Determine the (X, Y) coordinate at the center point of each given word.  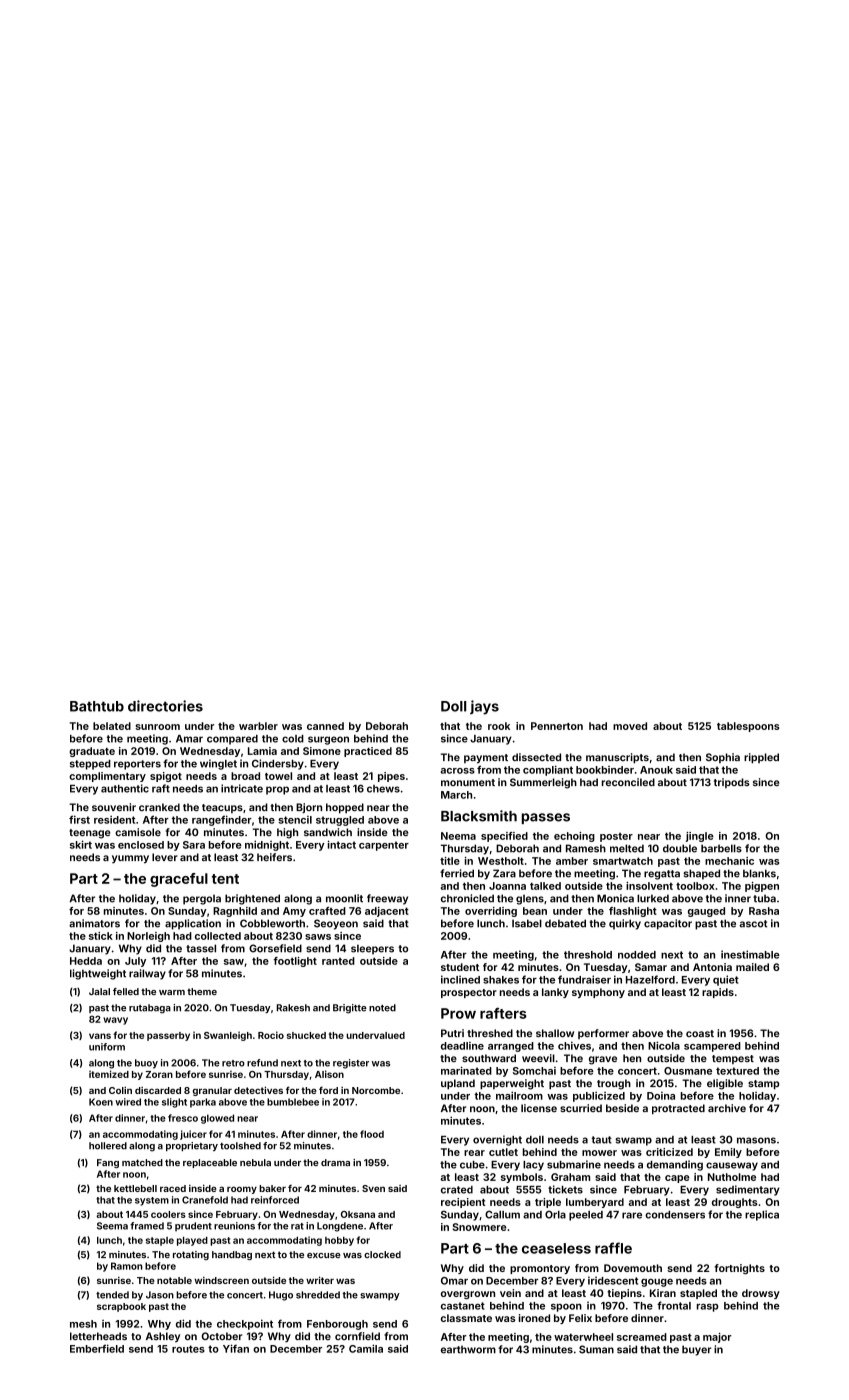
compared (232, 740)
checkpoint (245, 1324)
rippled (761, 758)
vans (100, 1036)
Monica (615, 898)
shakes (501, 980)
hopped (345, 808)
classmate (466, 1318)
